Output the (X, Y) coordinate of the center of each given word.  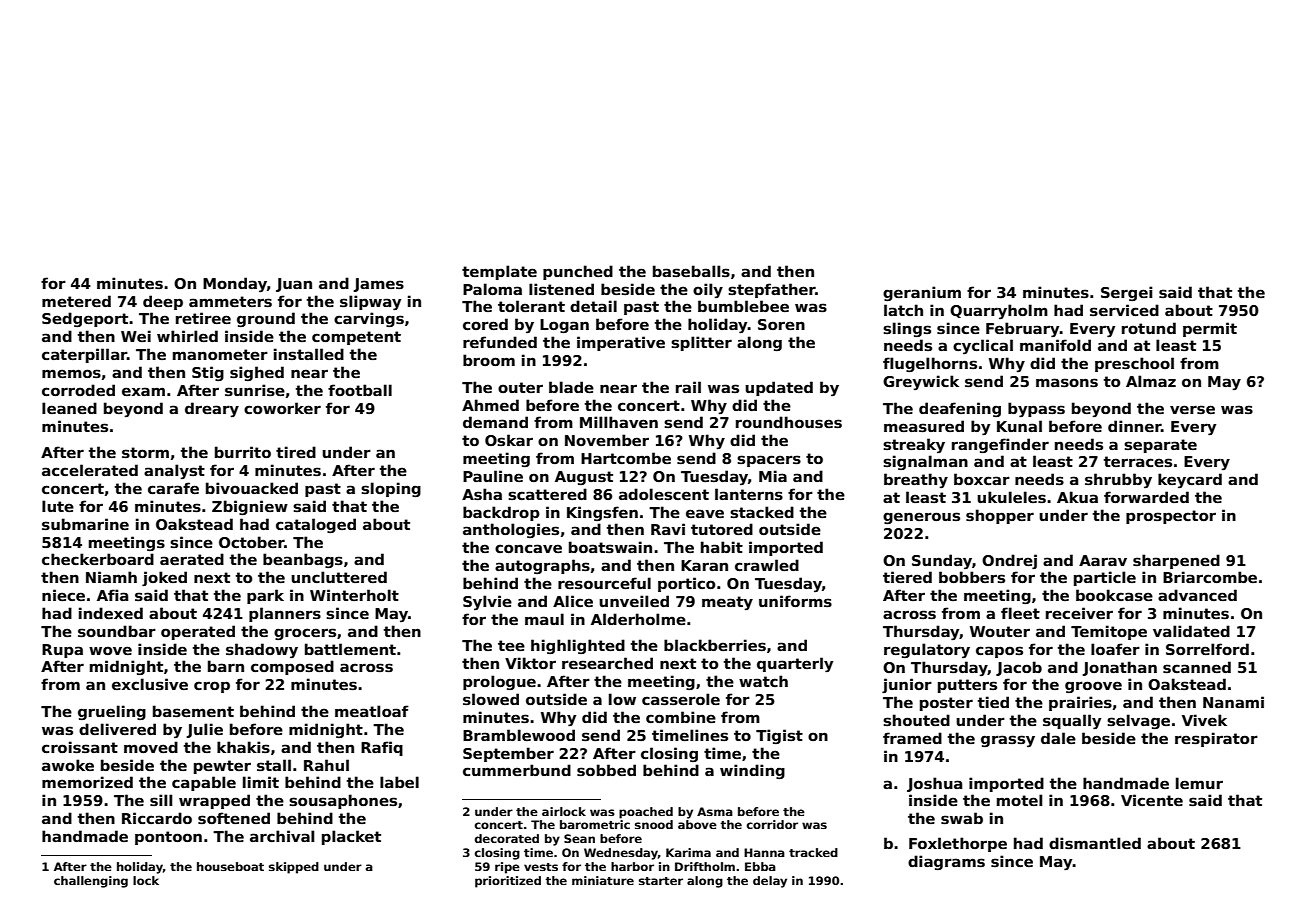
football (360, 390)
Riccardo (157, 818)
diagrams (946, 862)
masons (1067, 383)
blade (571, 387)
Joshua (934, 784)
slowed (491, 699)
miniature (603, 880)
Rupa (62, 651)
